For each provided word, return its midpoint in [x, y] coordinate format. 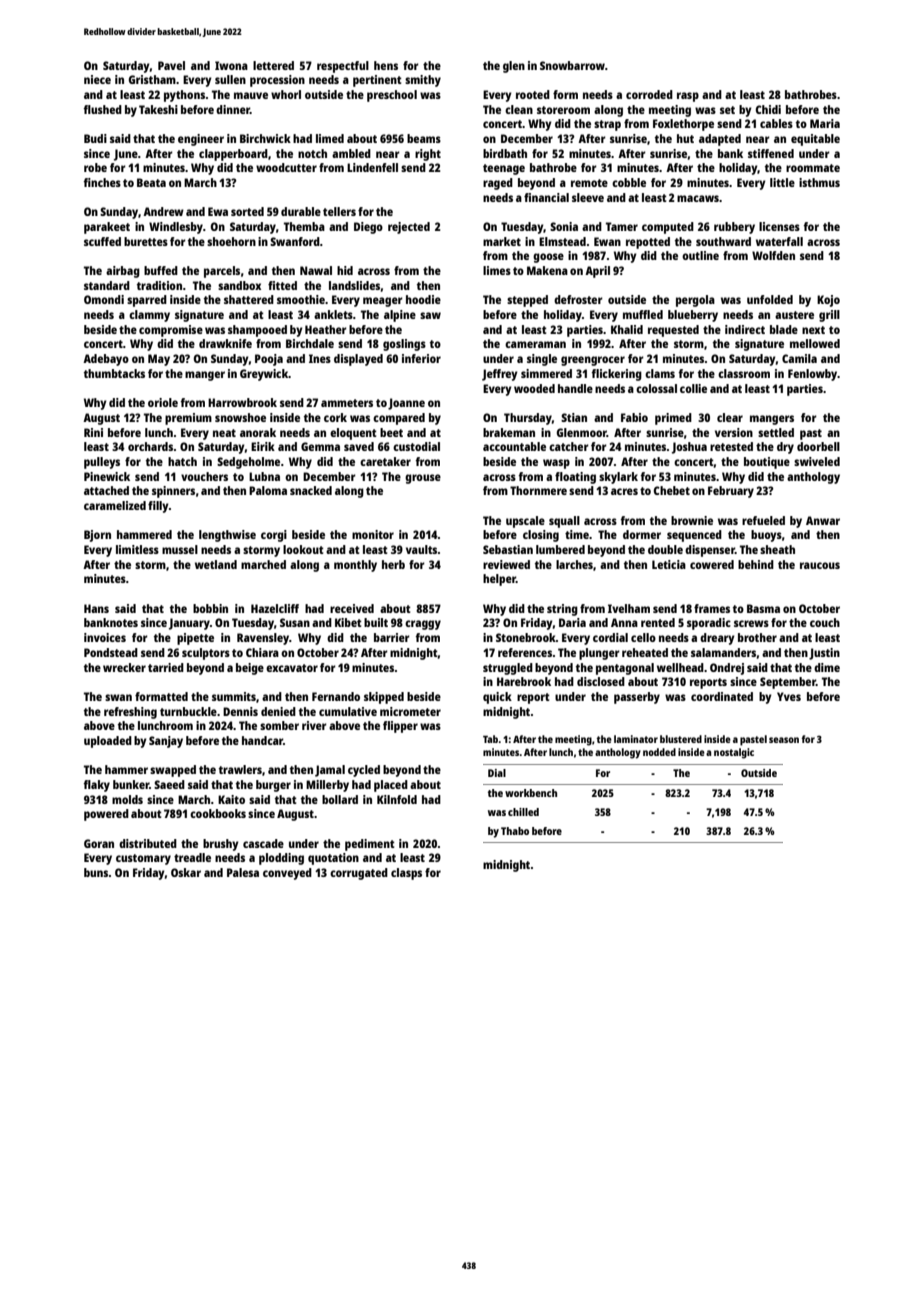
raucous [820, 565]
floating [575, 478]
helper [499, 580]
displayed [358, 360]
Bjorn [97, 536]
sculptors [206, 654]
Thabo [515, 831]
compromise [171, 331]
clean [519, 109]
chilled [523, 812]
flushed [102, 109]
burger [273, 786]
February [731, 492]
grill [829, 316]
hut [685, 138]
